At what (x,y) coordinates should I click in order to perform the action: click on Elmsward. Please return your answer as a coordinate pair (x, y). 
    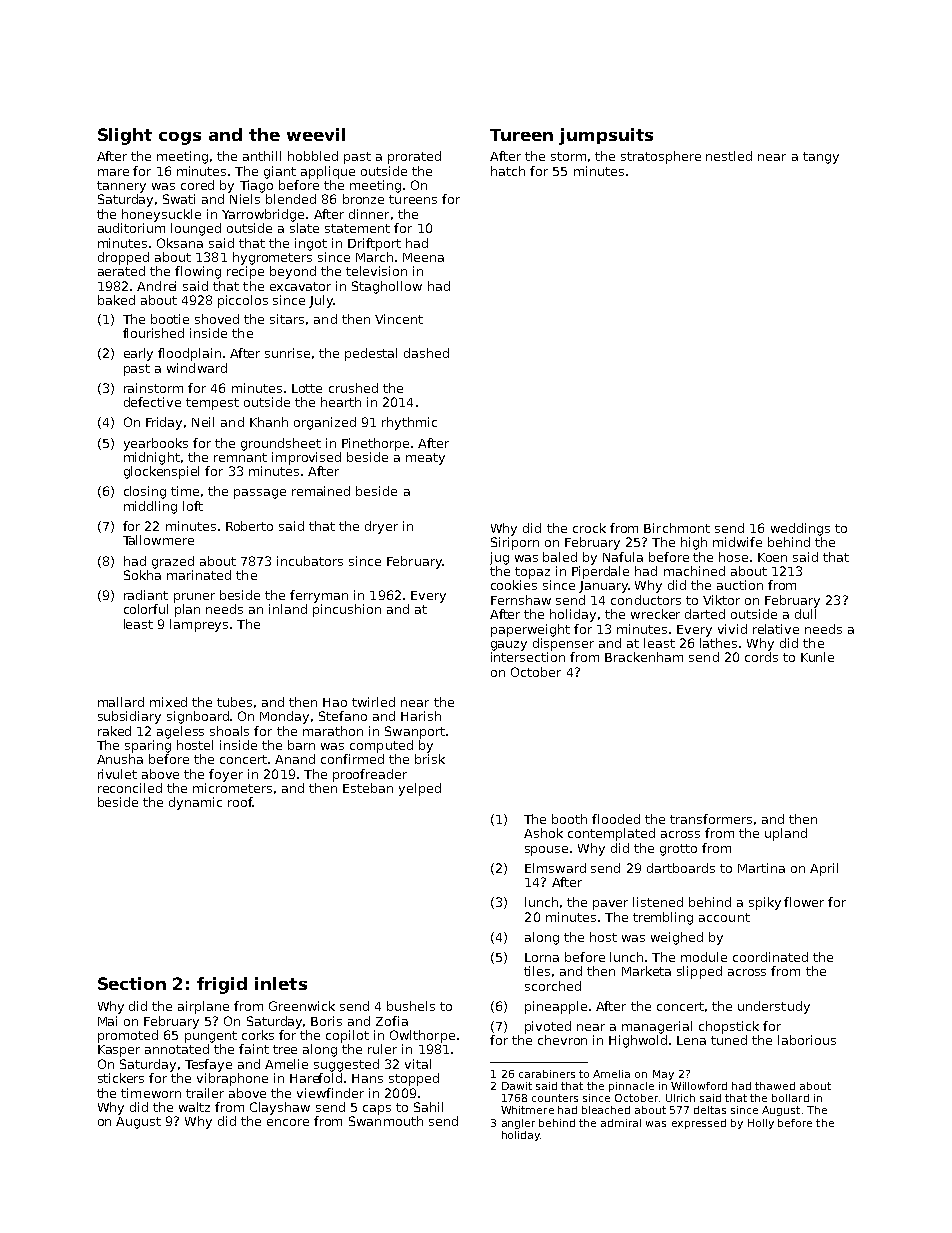
    Looking at the image, I should click on (555, 868).
